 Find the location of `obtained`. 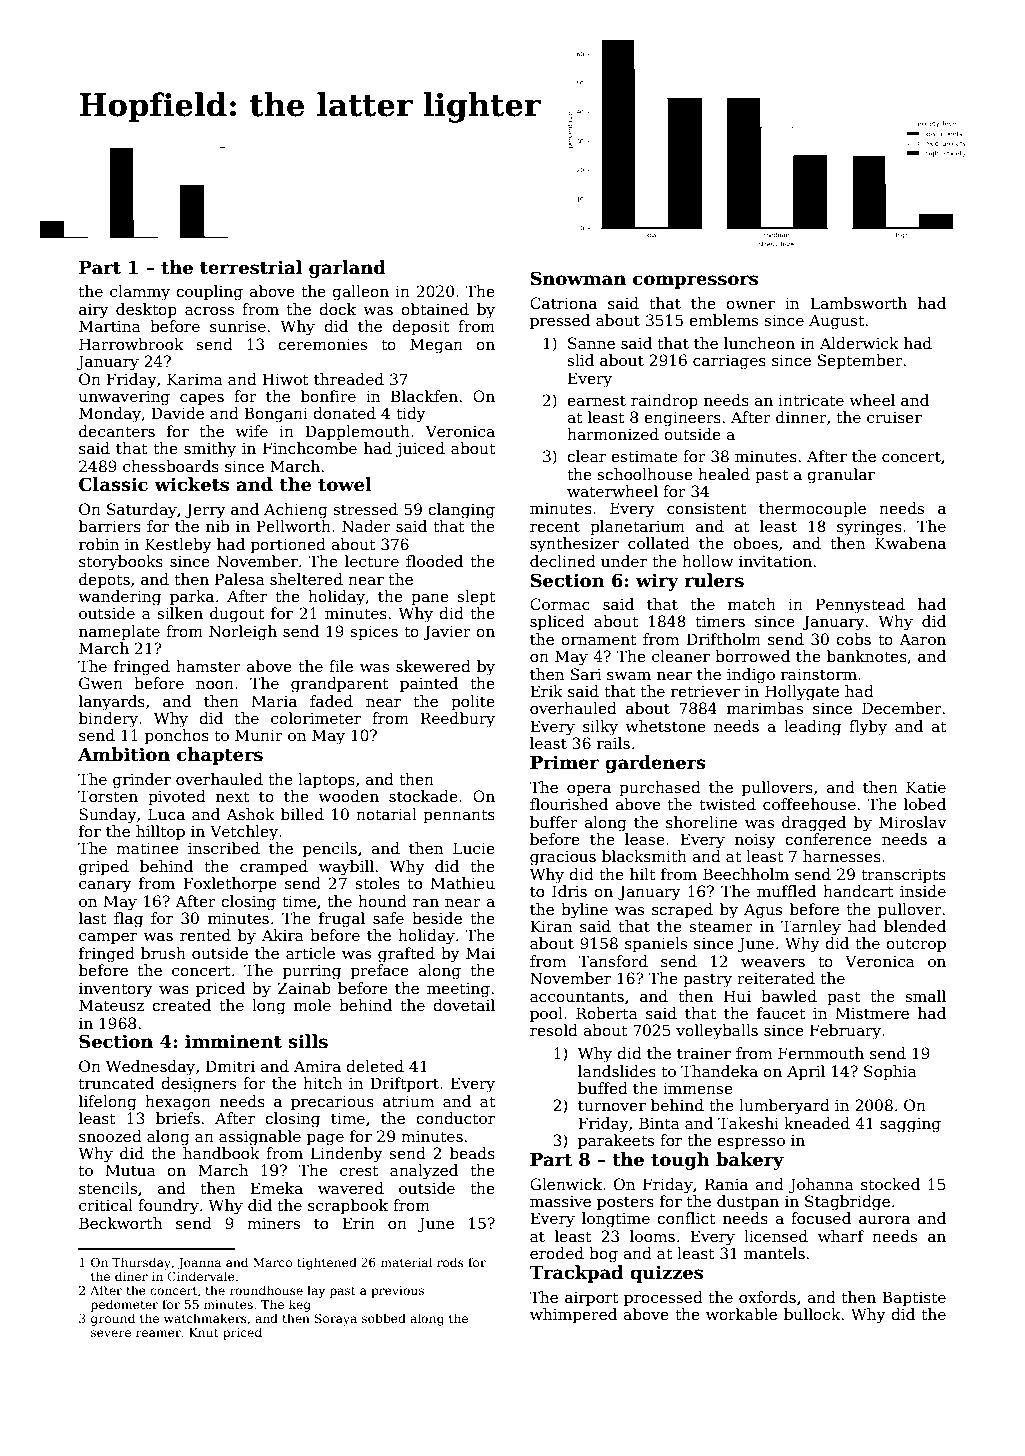

obtained is located at coordinates (435, 309).
